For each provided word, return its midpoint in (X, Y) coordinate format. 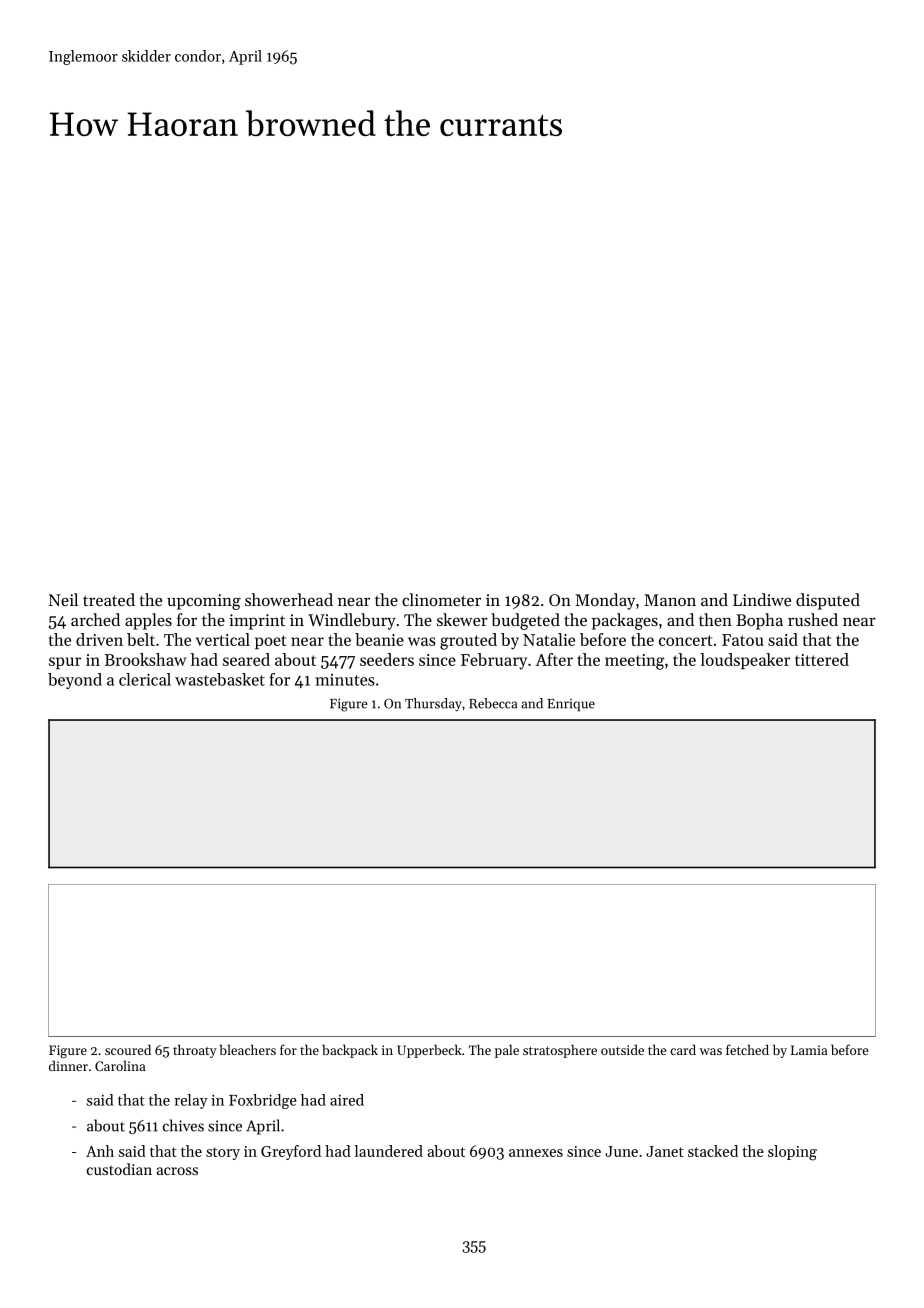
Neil (63, 599)
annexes (536, 1153)
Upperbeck (429, 1051)
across (177, 1171)
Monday (605, 601)
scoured (128, 1049)
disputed (828, 601)
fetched (747, 1049)
